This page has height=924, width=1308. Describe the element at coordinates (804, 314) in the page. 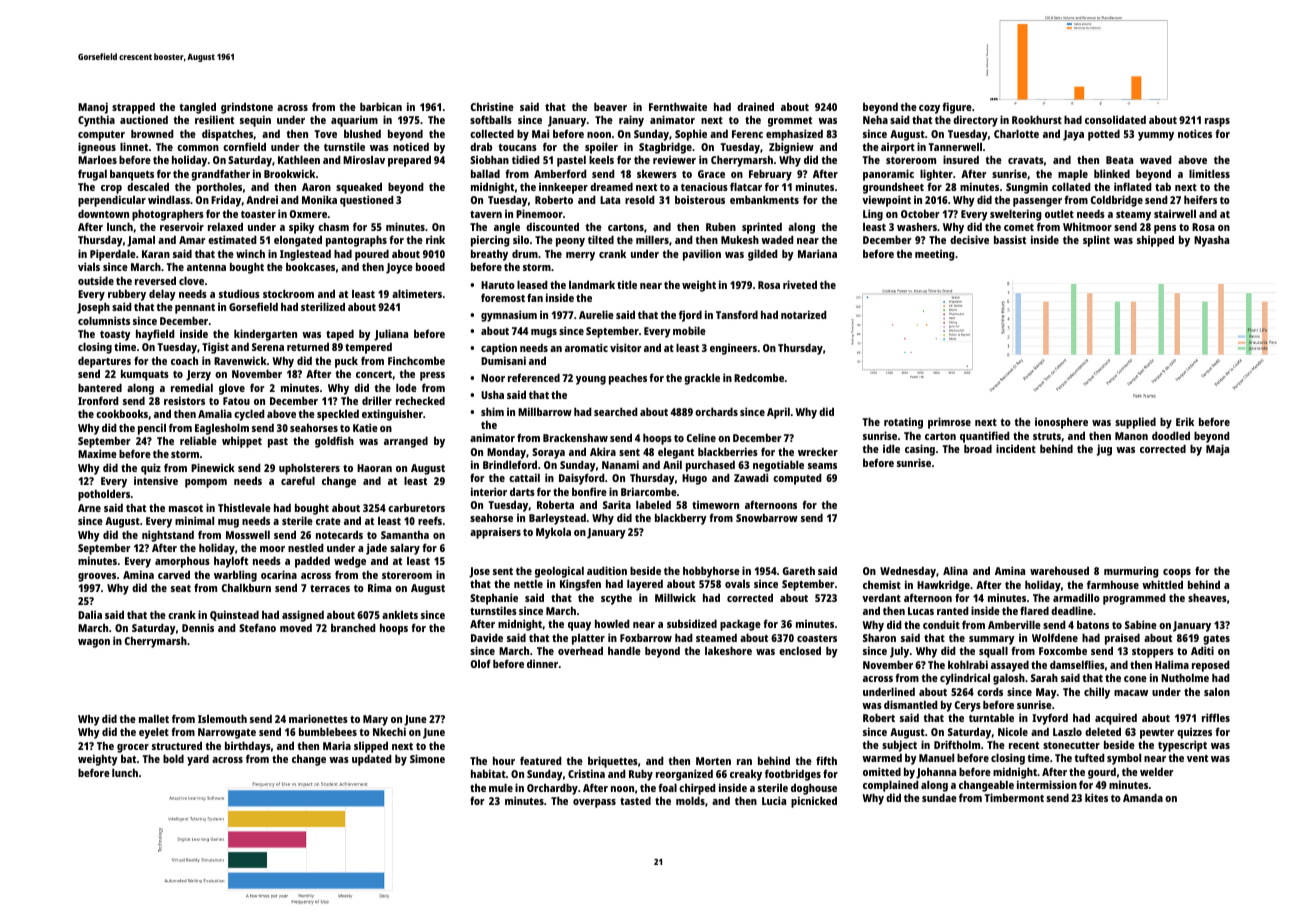

I see `notarized` at that location.
